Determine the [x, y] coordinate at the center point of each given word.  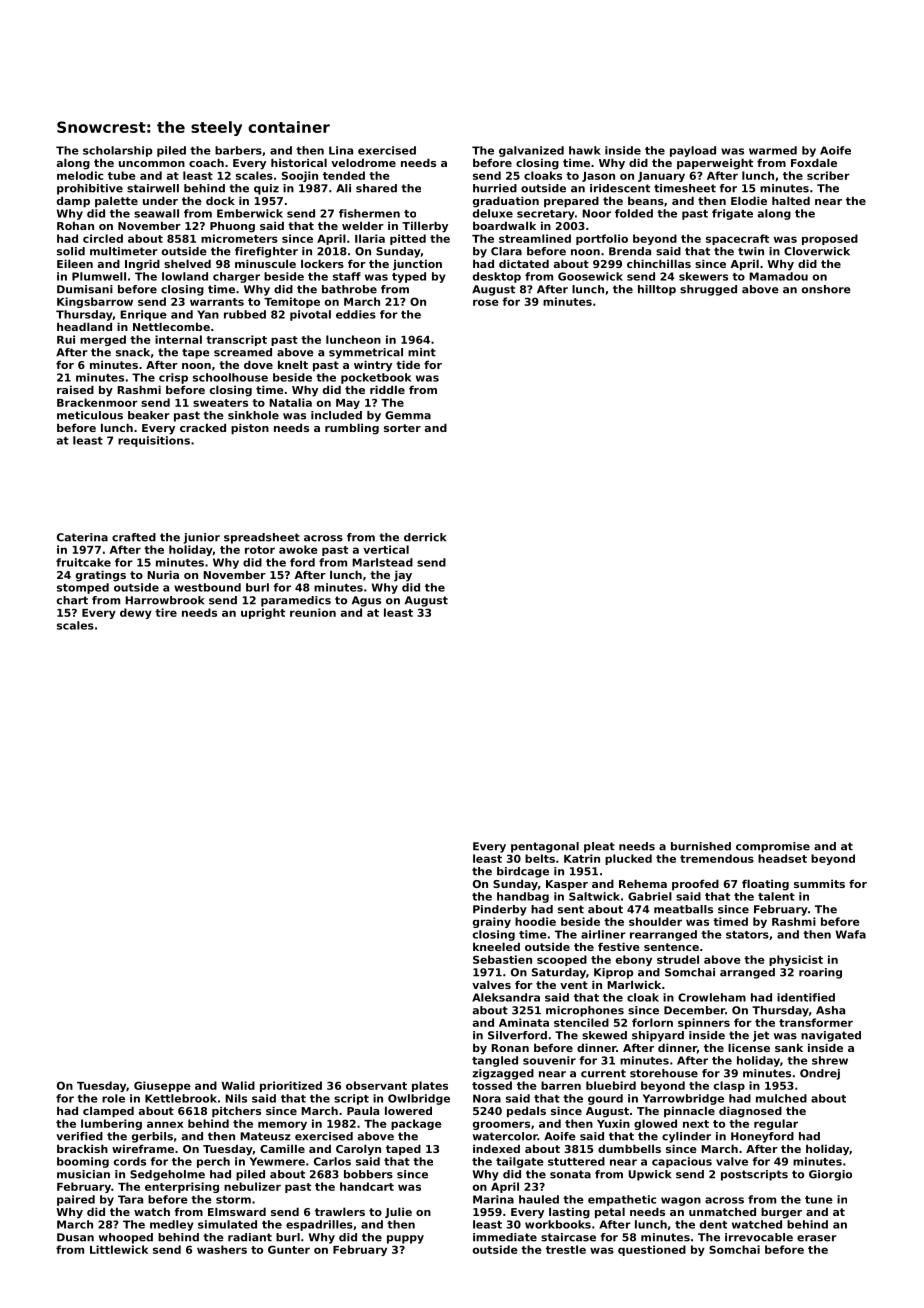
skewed [604, 1035]
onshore [826, 289]
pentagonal [545, 847]
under [160, 200]
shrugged [708, 290]
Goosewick [590, 276]
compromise [773, 847]
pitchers [236, 1112]
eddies [356, 314]
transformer [816, 1022]
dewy [136, 613]
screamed [243, 352]
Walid [238, 1085]
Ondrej [820, 1074]
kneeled [496, 946]
